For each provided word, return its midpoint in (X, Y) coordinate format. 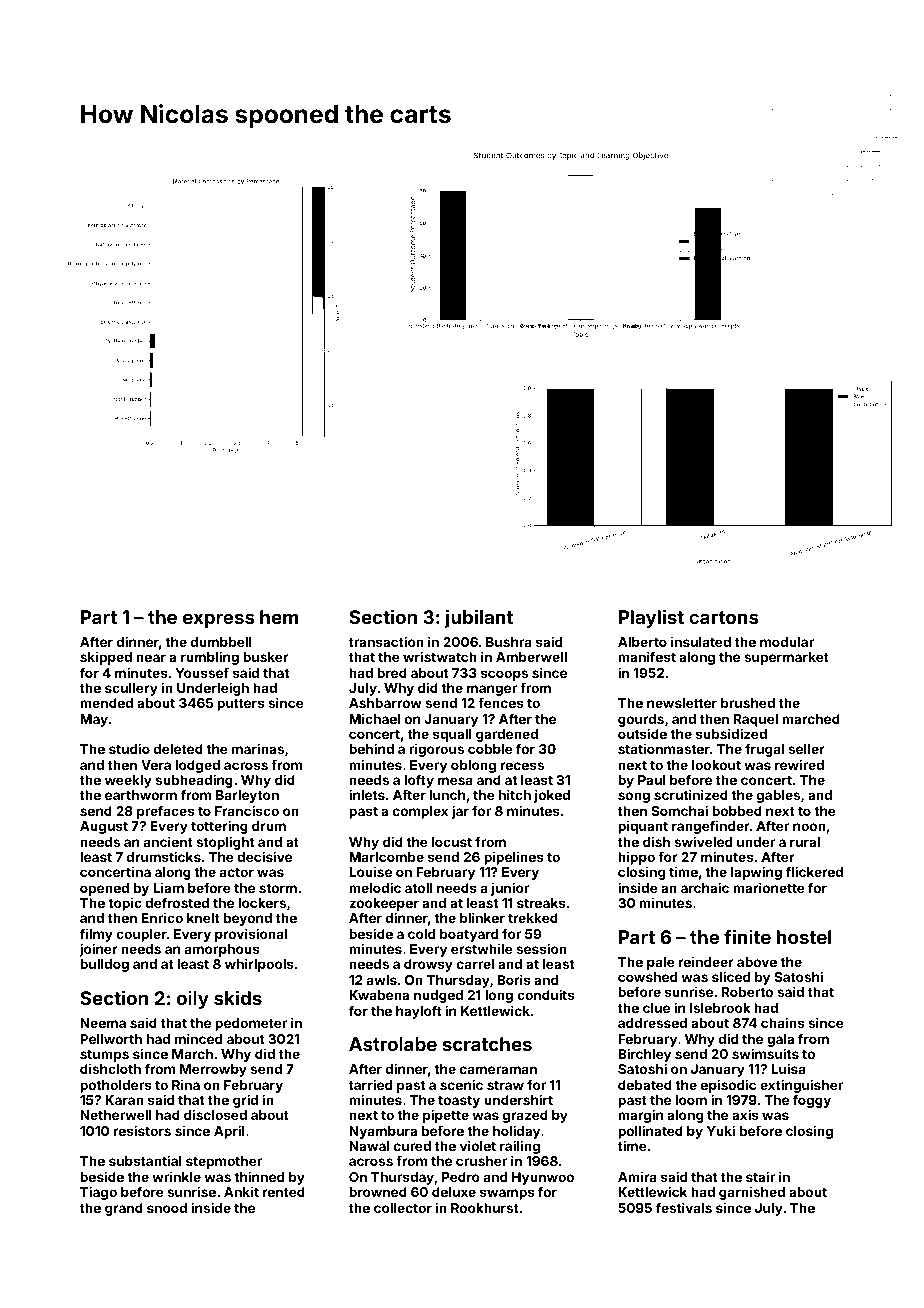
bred (392, 673)
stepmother (224, 1162)
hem (279, 617)
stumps (104, 1056)
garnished (752, 1193)
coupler (141, 935)
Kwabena (379, 995)
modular (787, 642)
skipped (106, 658)
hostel (804, 937)
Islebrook (720, 1008)
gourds (641, 720)
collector (403, 1208)
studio (129, 748)
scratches (487, 1044)
